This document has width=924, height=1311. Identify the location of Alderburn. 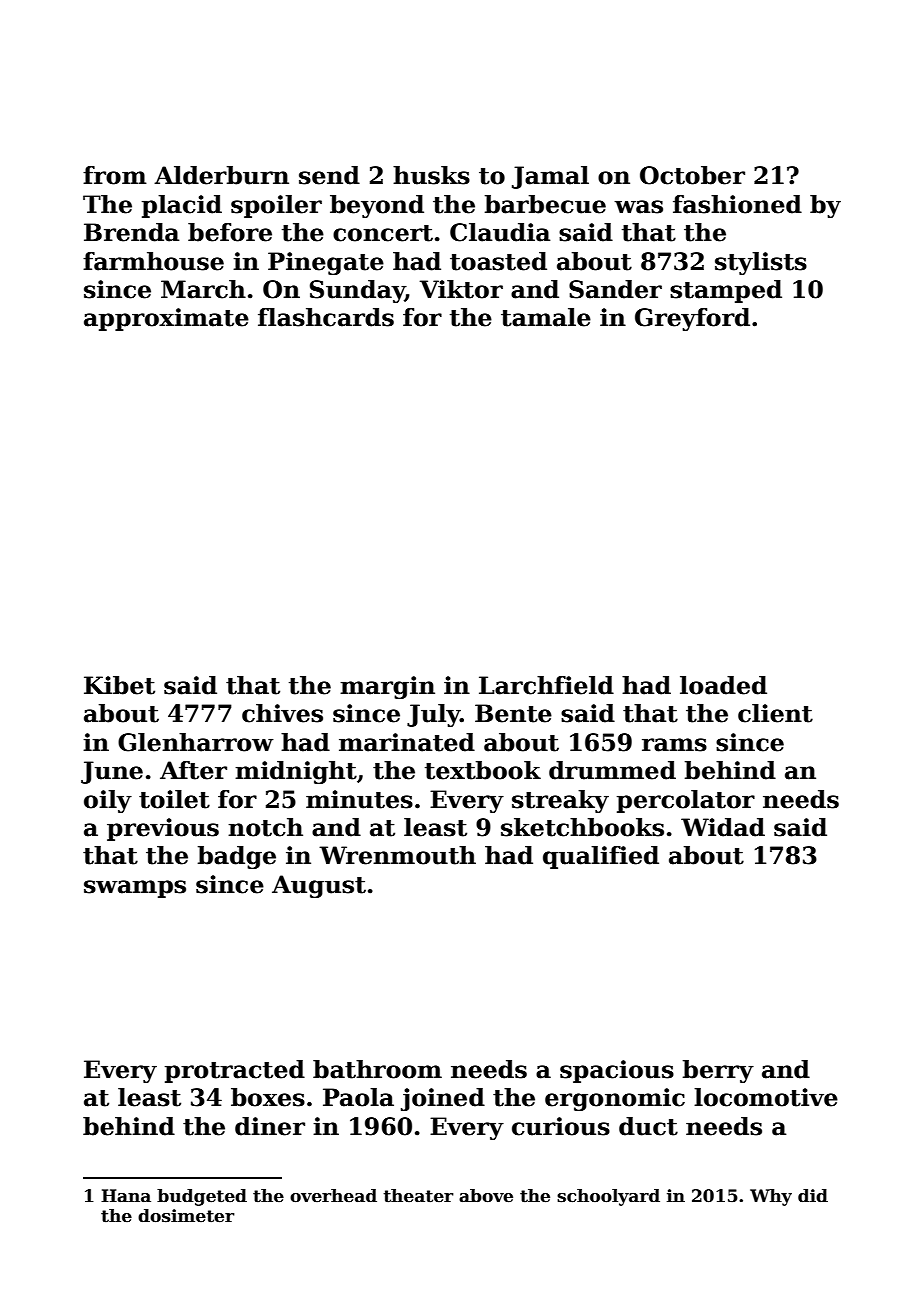
(221, 175).
